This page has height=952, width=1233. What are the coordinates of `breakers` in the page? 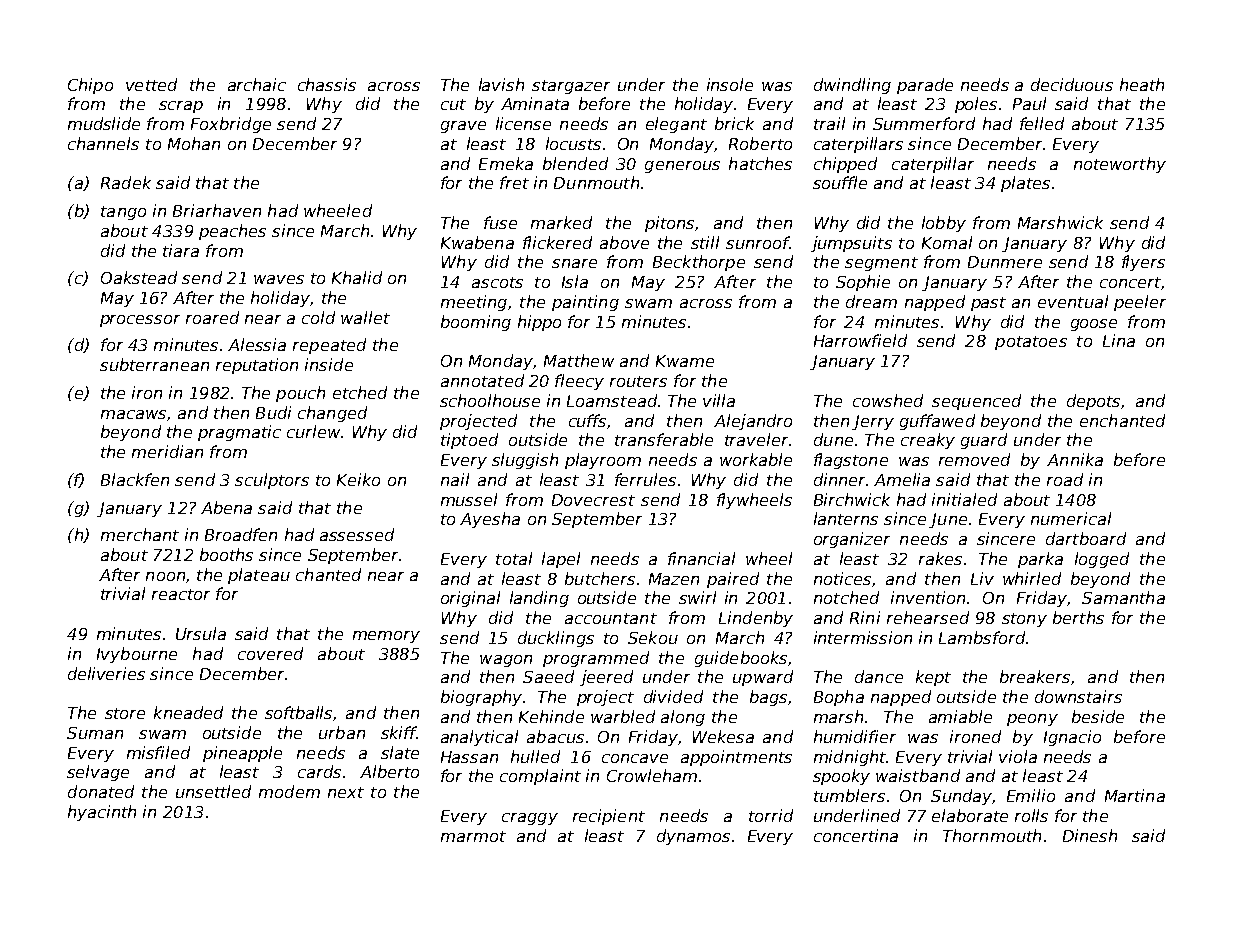 It's located at (1035, 676).
